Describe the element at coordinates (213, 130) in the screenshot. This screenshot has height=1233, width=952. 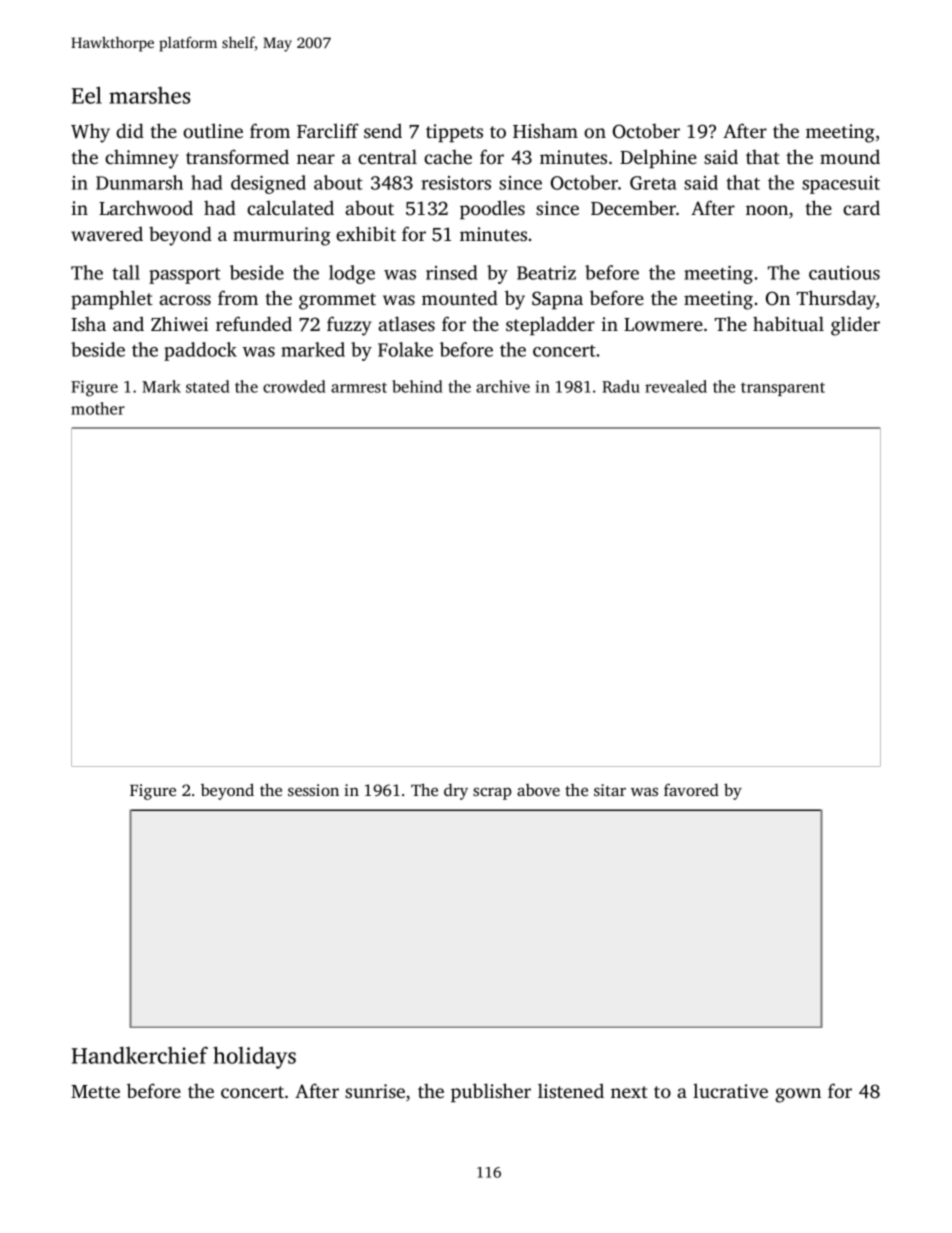
I see `outline` at that location.
